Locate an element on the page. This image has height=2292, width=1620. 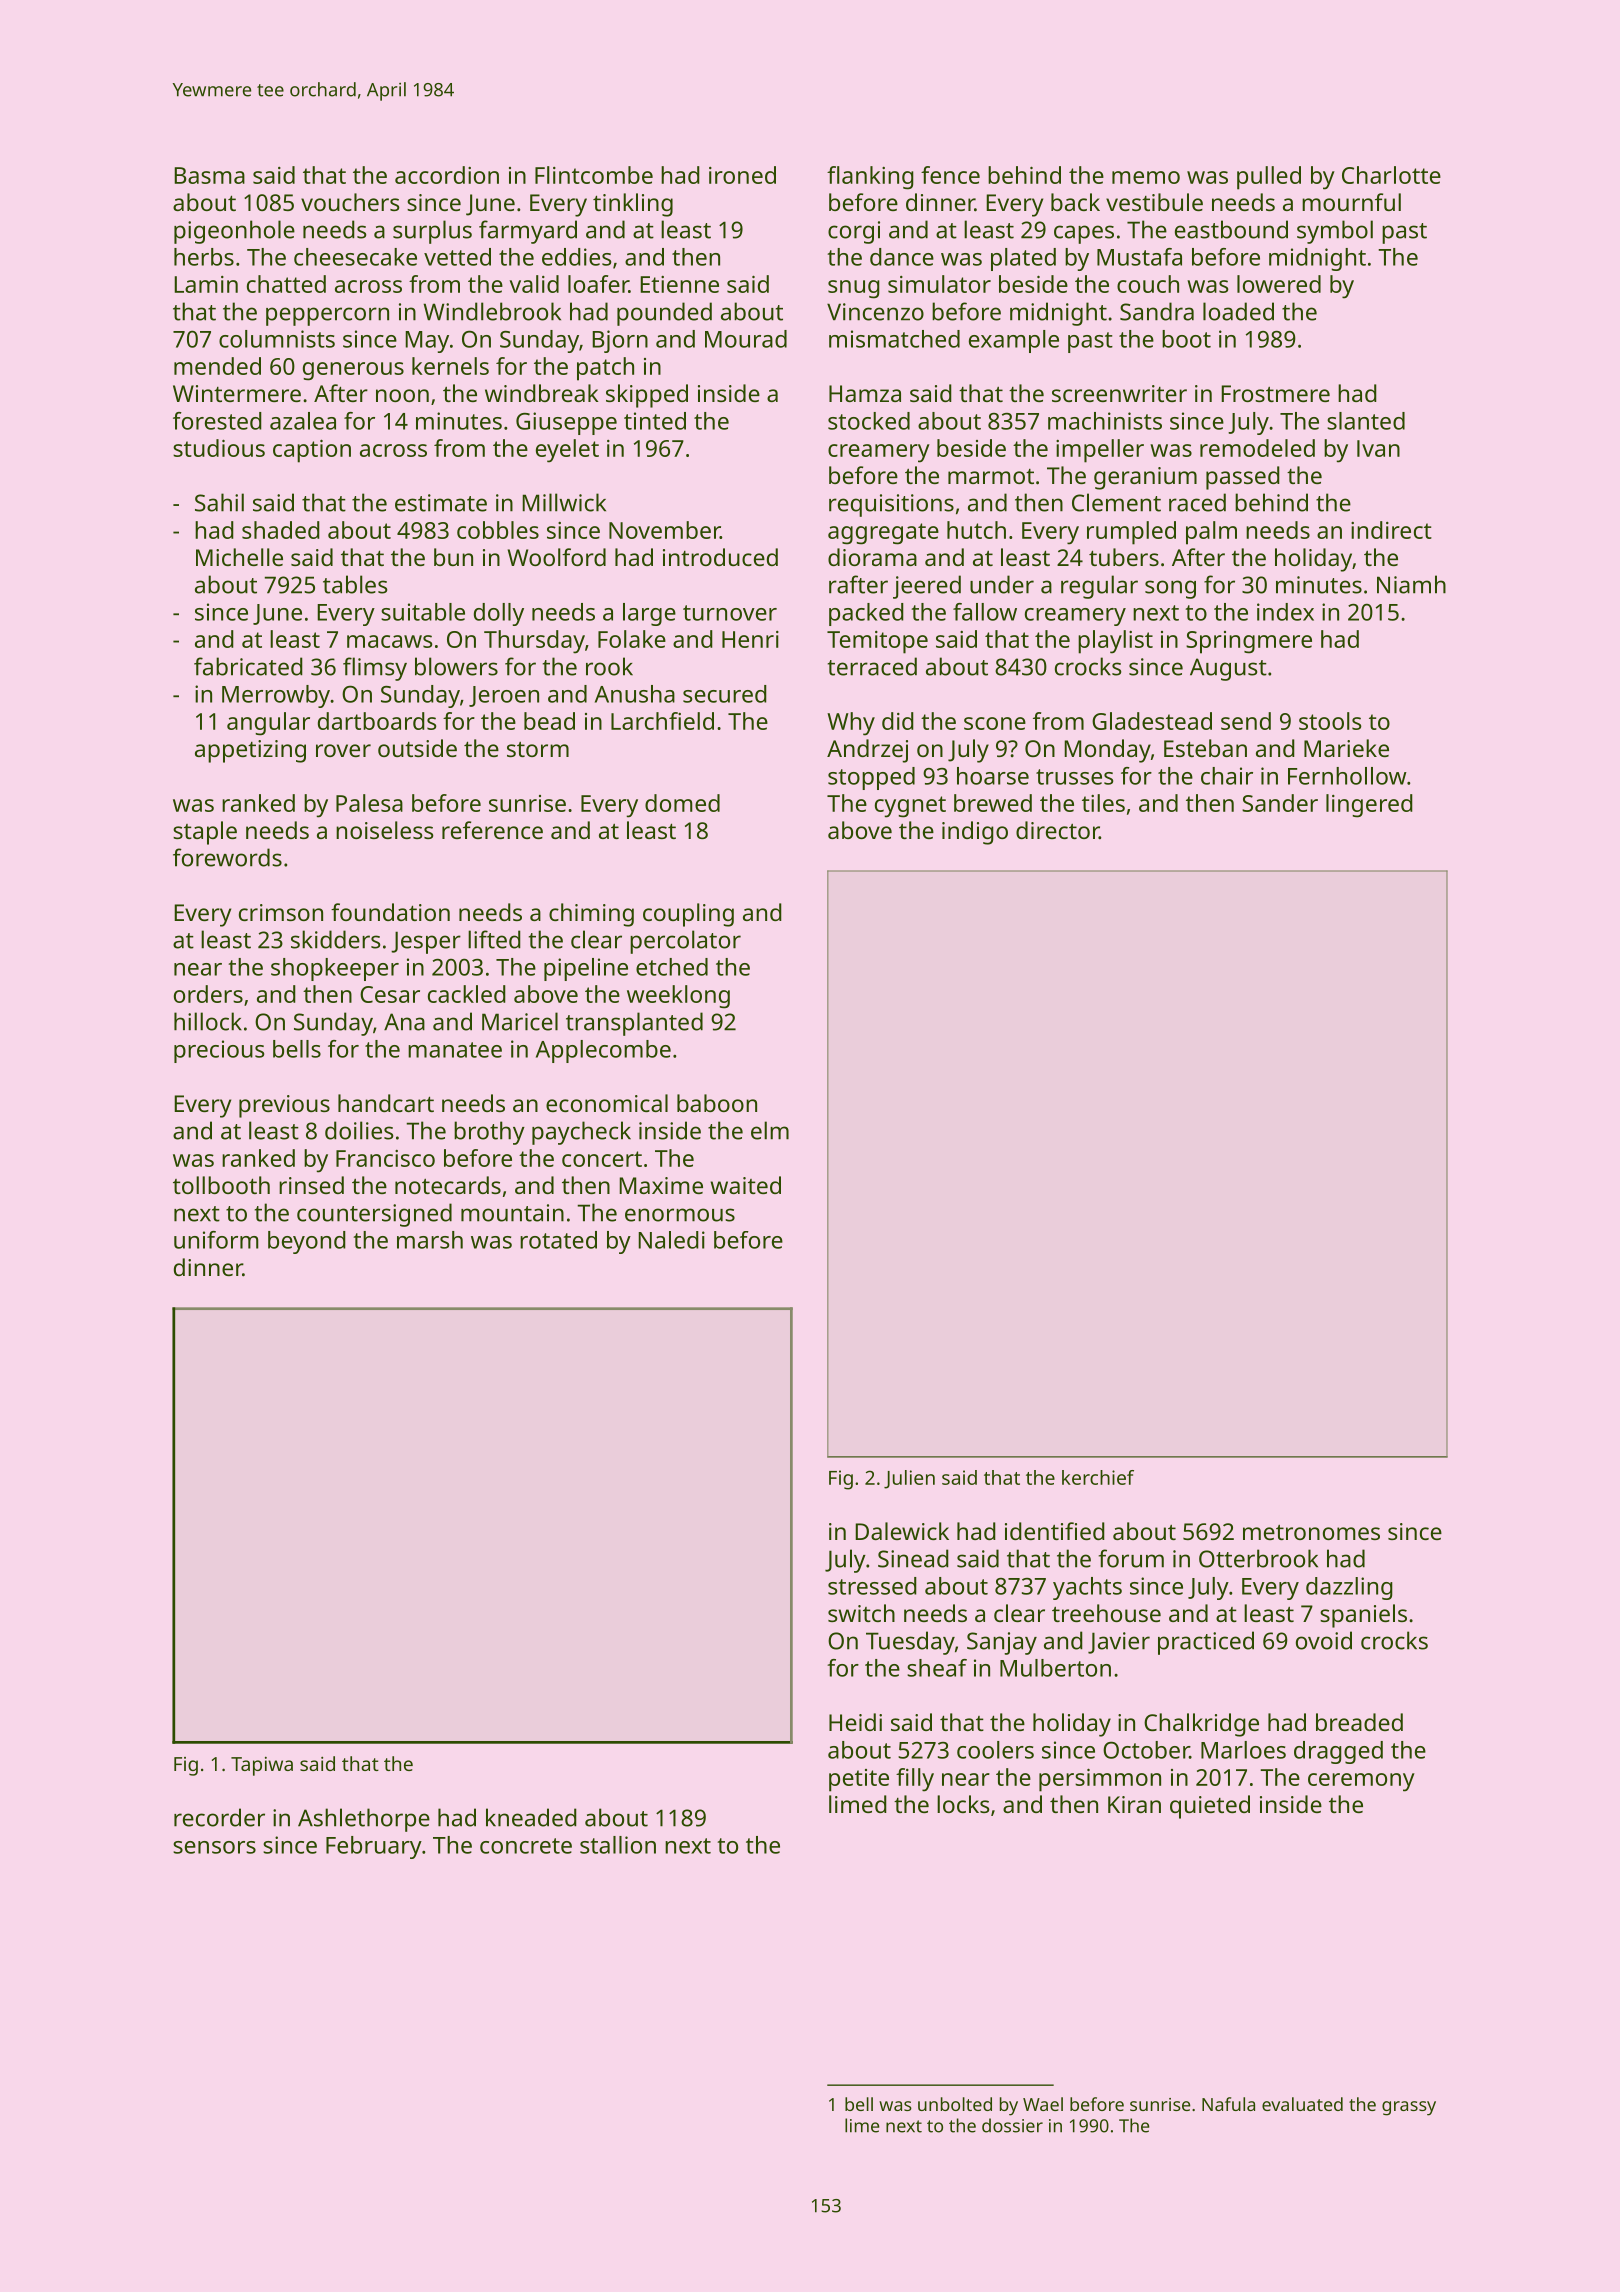
sensors is located at coordinates (214, 1847).
